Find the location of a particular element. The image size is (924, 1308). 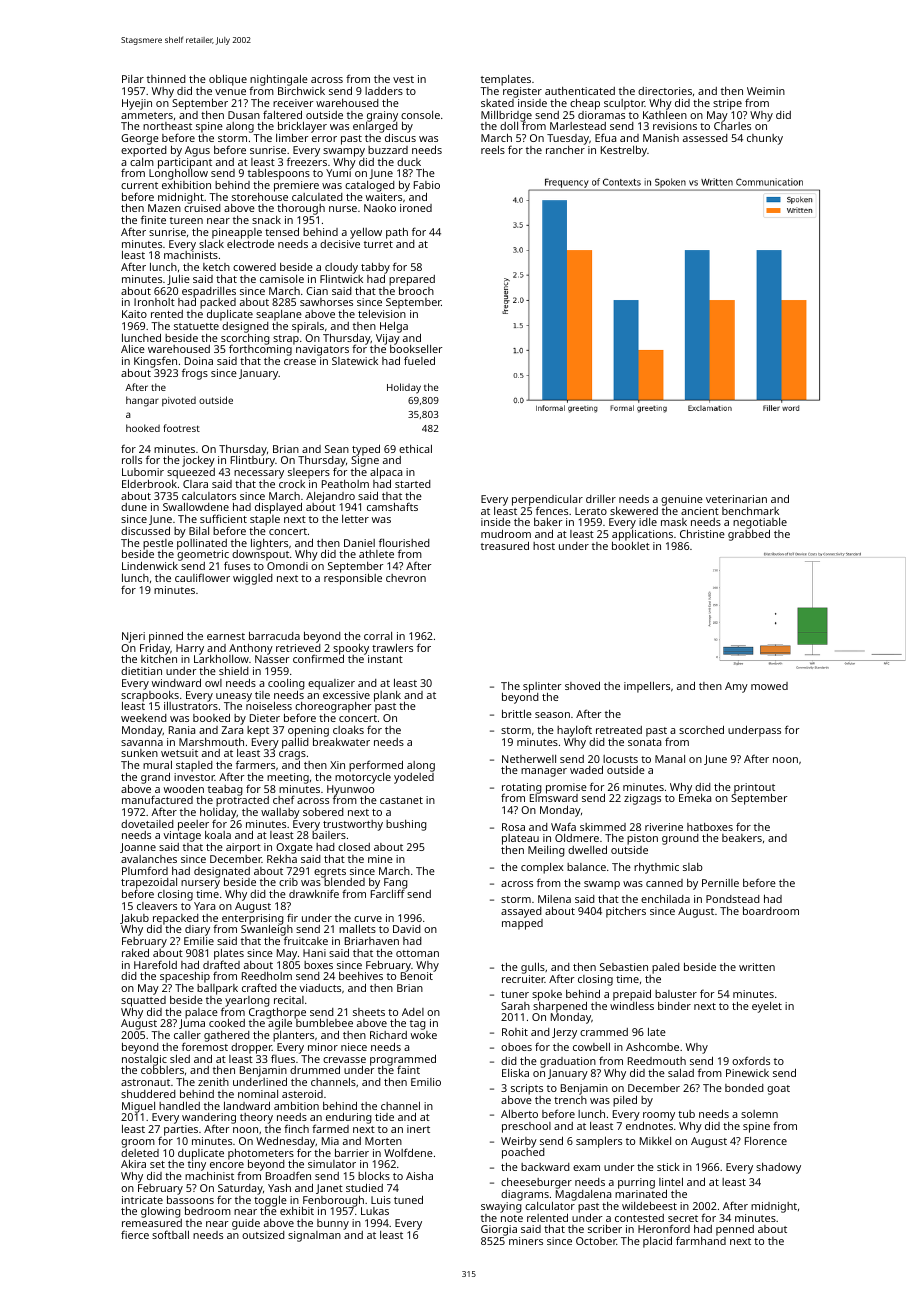

locusts is located at coordinates (620, 759).
